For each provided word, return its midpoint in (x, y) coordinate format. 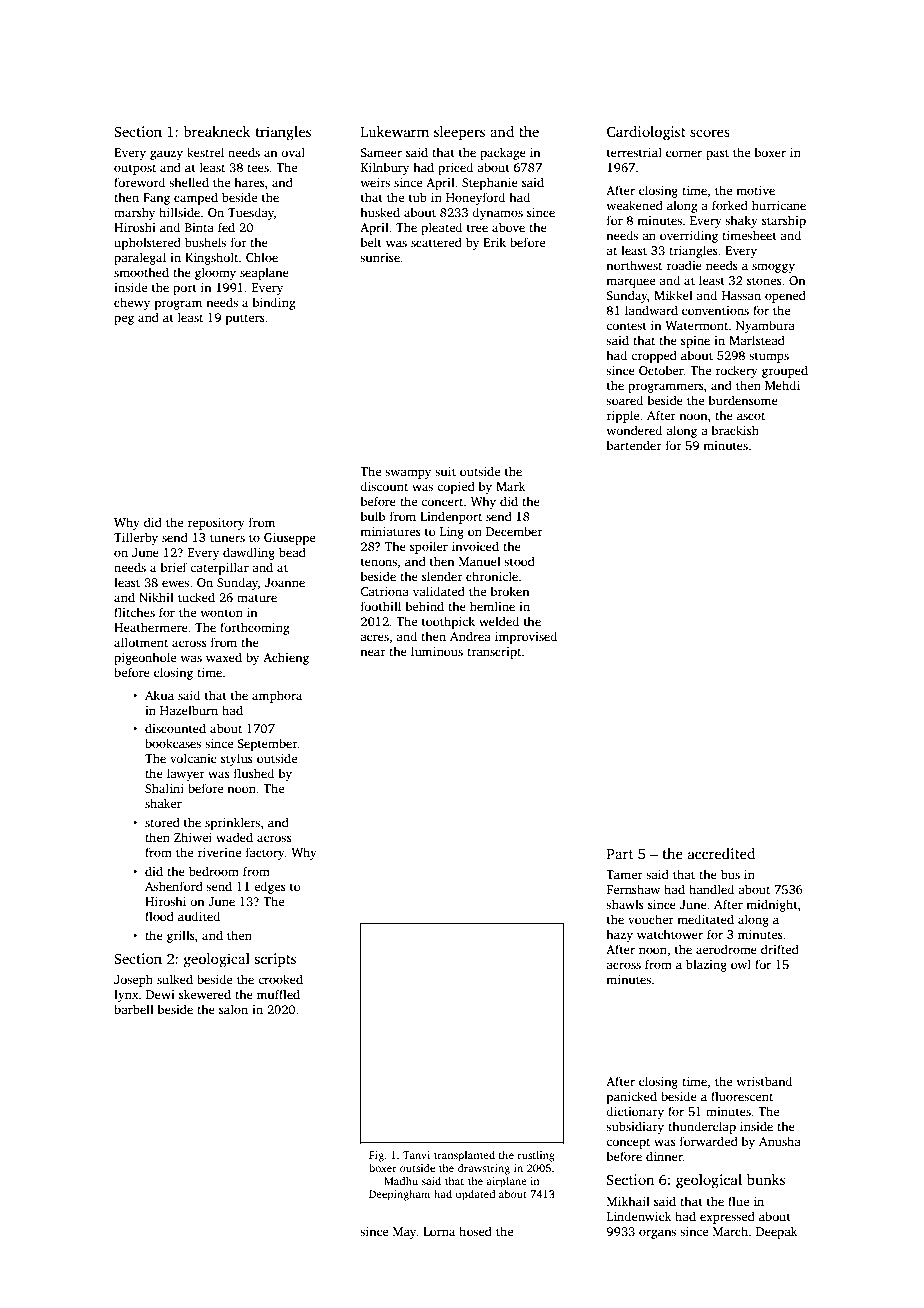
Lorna (439, 1231)
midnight (772, 905)
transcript (494, 653)
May (405, 1233)
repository (216, 524)
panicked (632, 1097)
